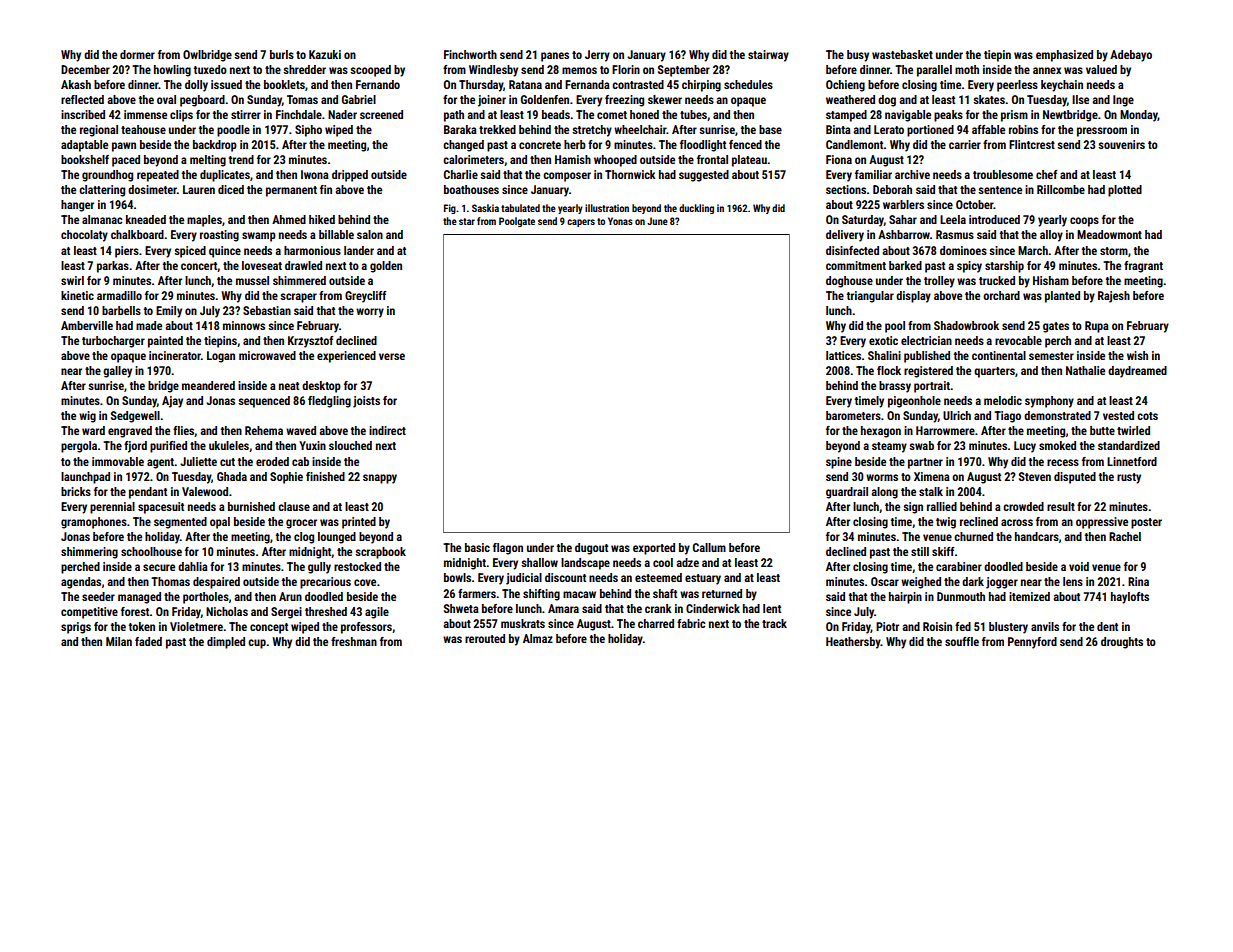 This document has height=952, width=1233. What do you see at coordinates (902, 54) in the document?
I see `wastebasket` at bounding box center [902, 54].
